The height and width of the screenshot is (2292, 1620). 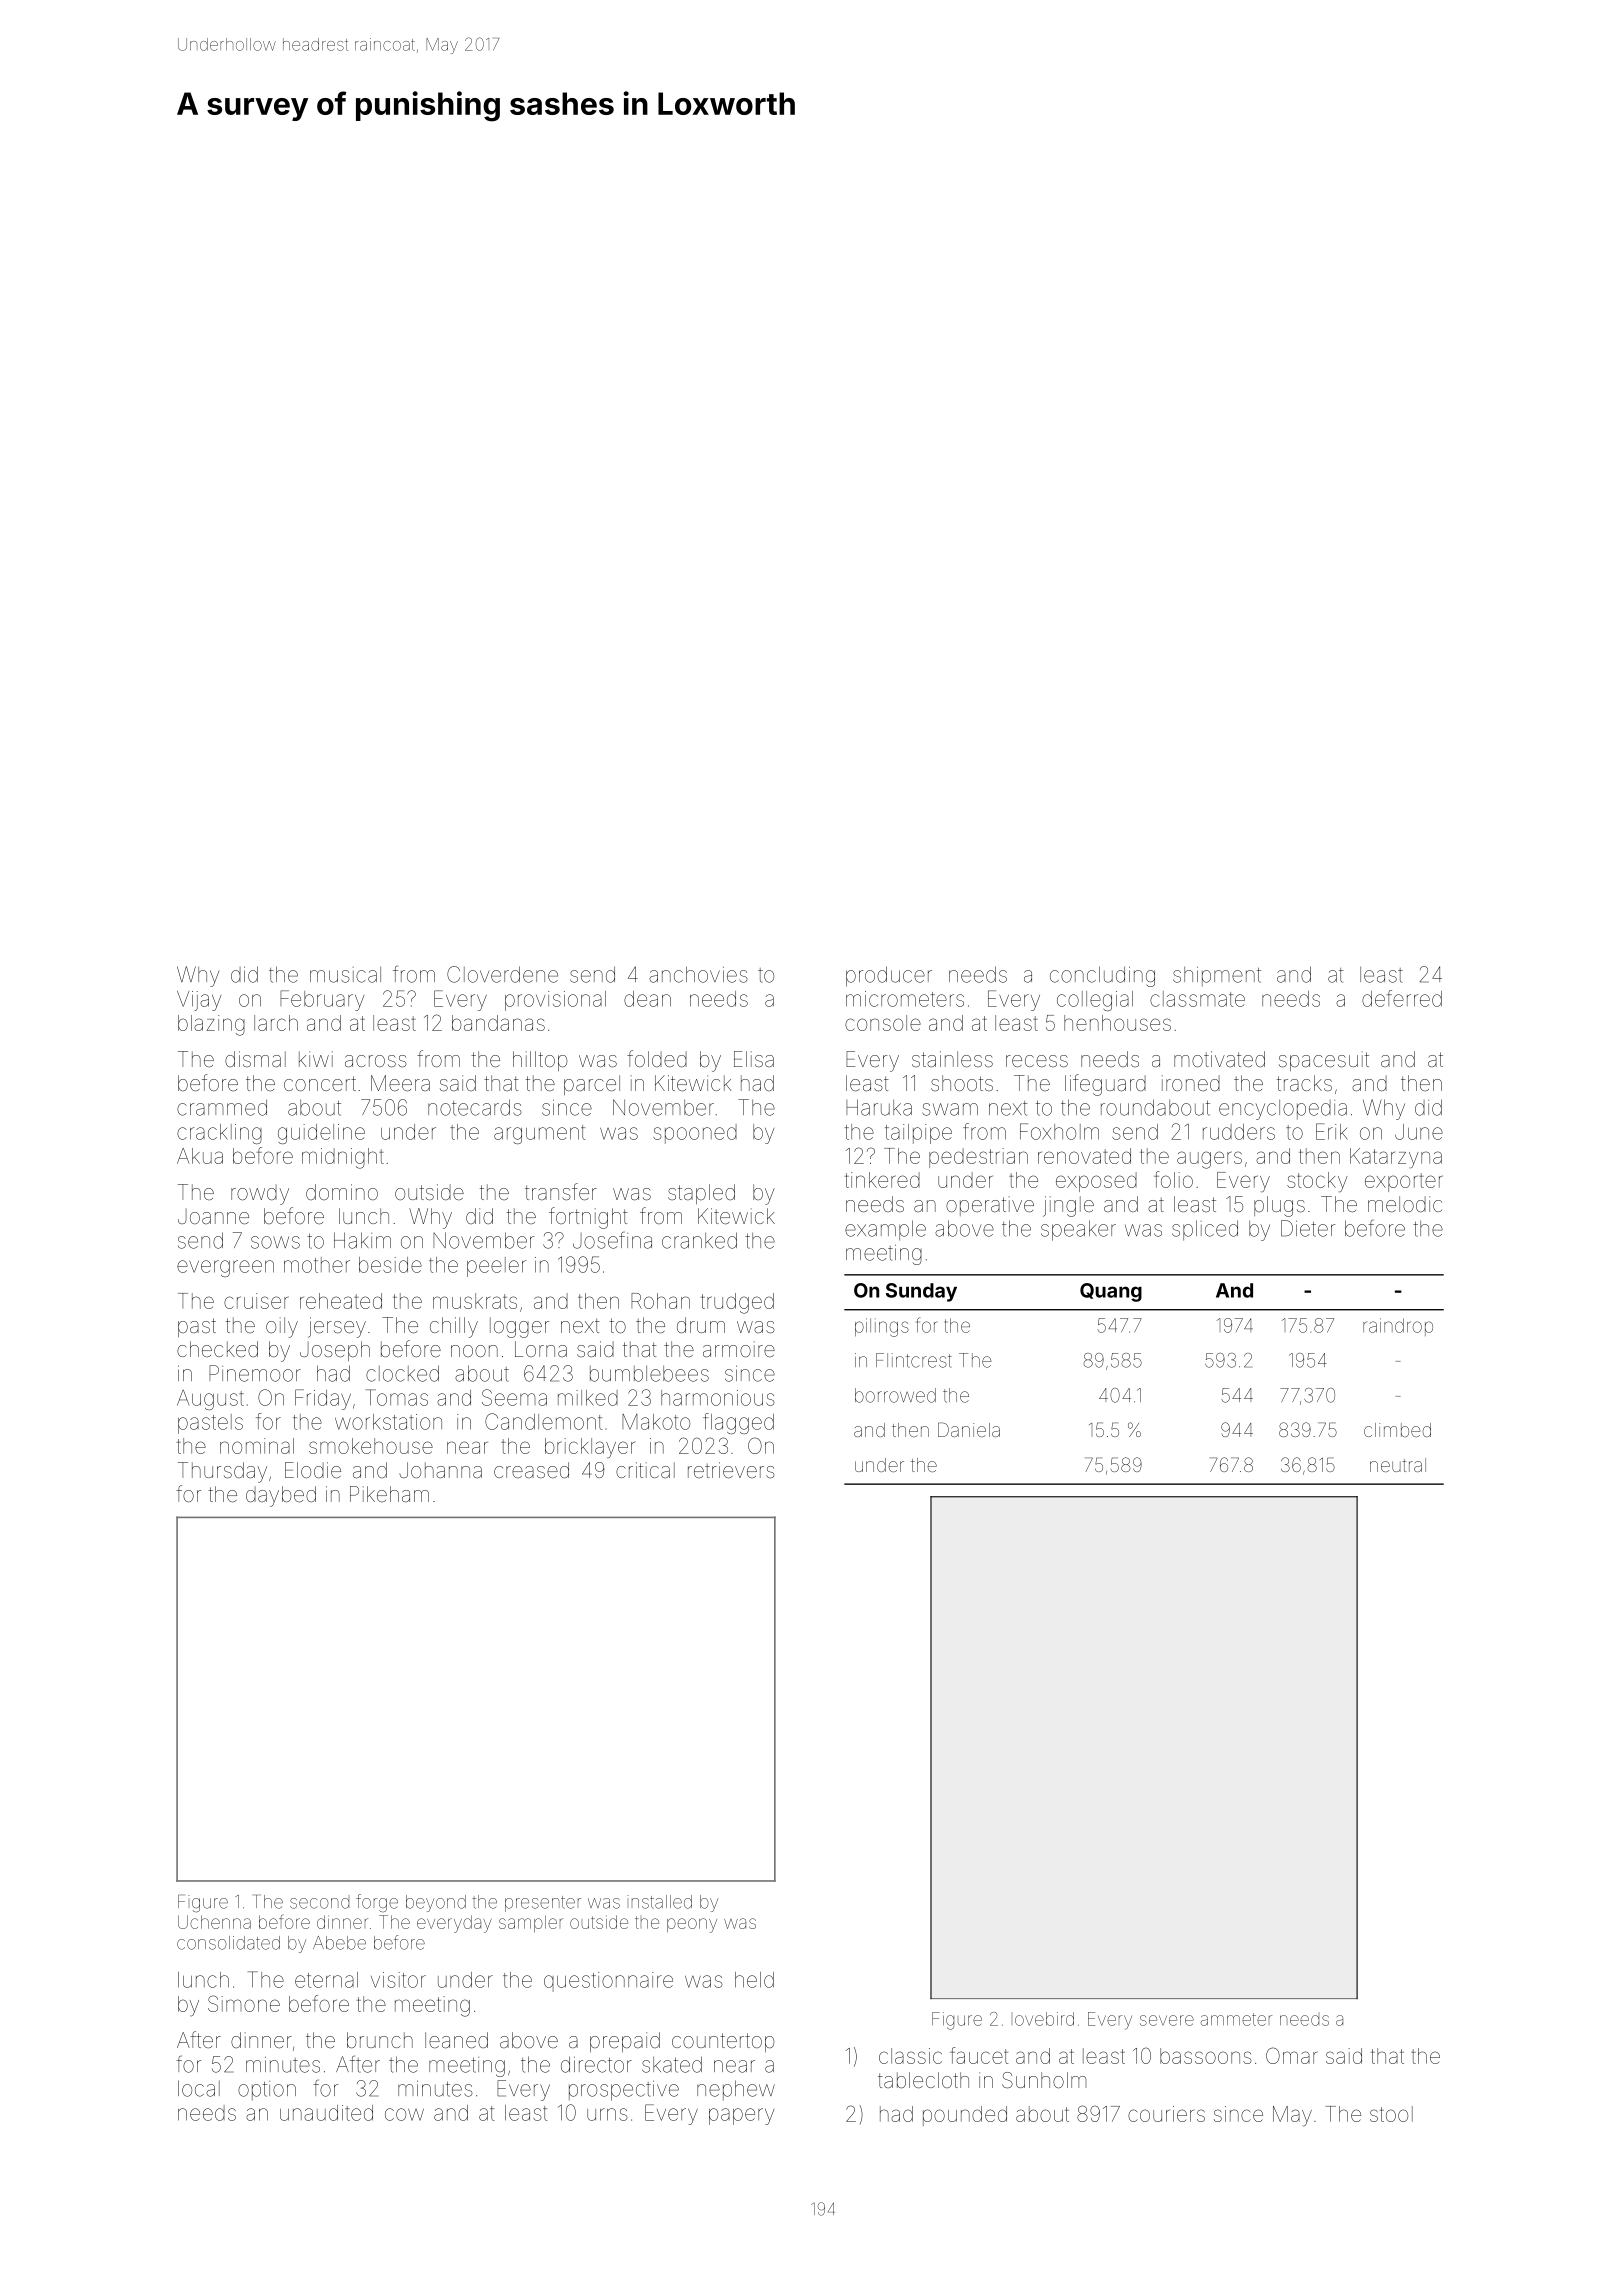 I want to click on Cloverdene, so click(x=502, y=974).
